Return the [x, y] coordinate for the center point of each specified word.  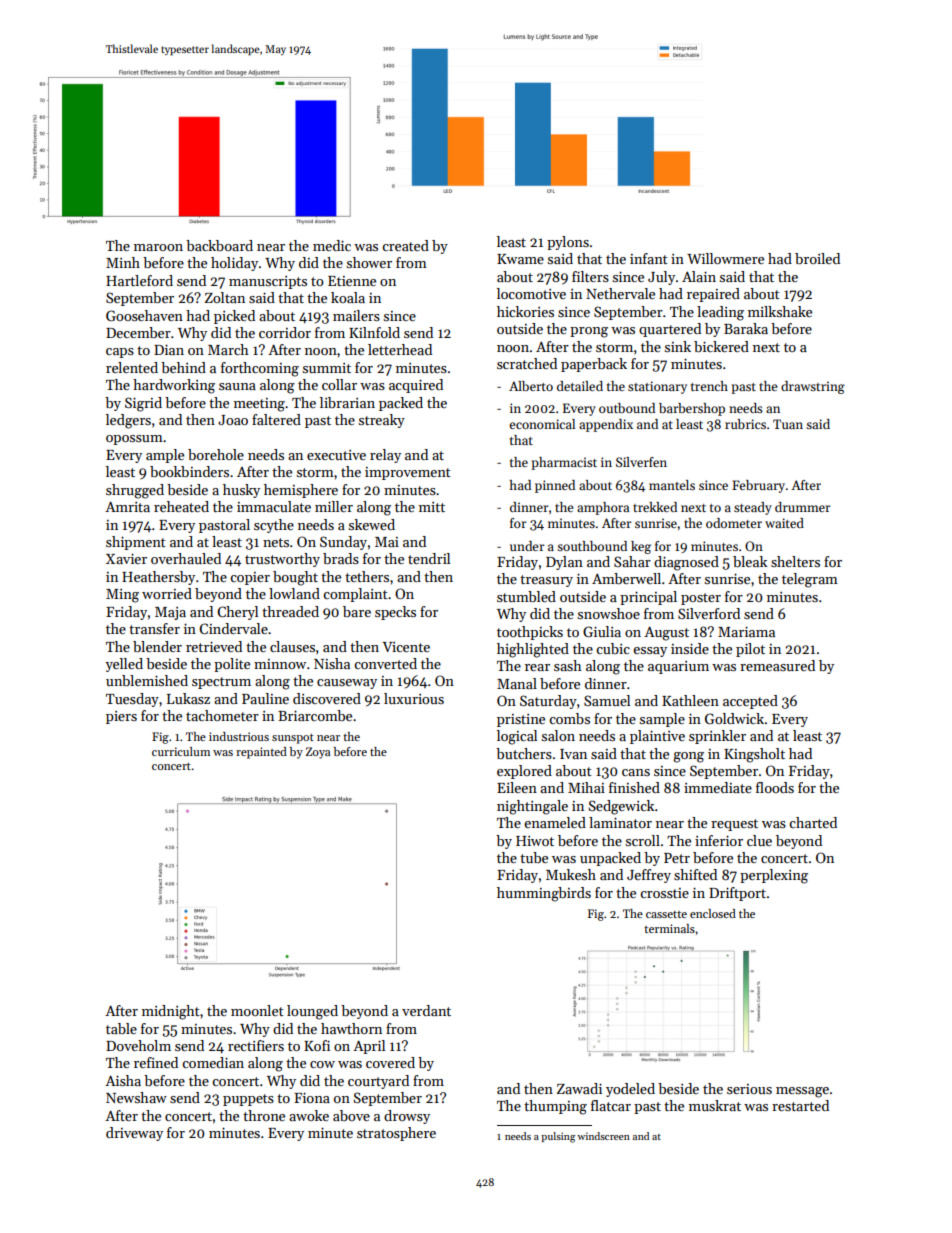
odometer [734, 523]
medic [332, 245]
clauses [292, 646]
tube [534, 857]
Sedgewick [621, 807]
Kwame [520, 259]
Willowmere [725, 258]
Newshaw [136, 1097]
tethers [367, 576]
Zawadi [579, 1088]
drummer [803, 507]
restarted [800, 1105]
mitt [432, 507]
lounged [312, 1012]
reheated [181, 506]
